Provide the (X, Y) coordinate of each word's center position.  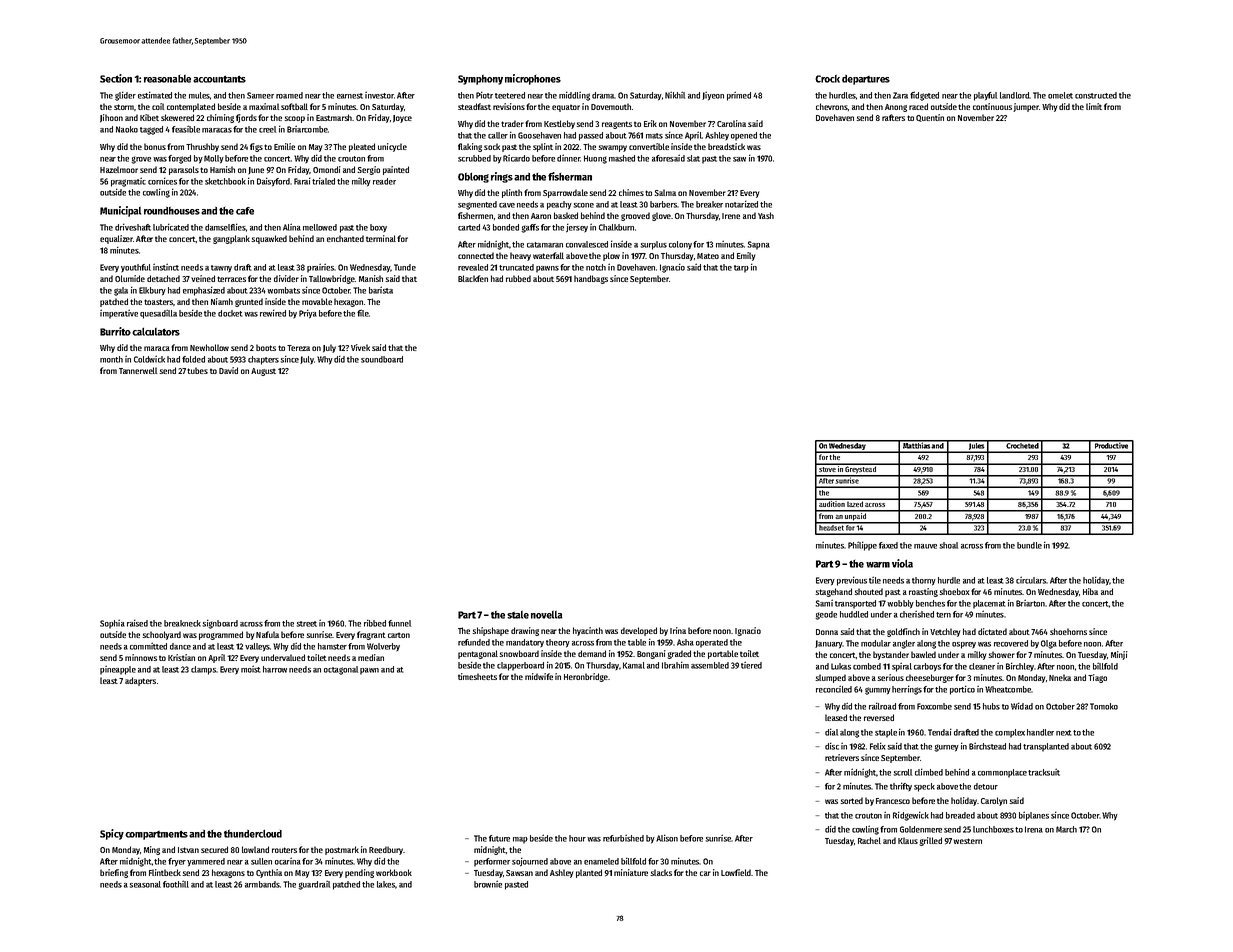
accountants (219, 79)
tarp (741, 269)
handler (1040, 732)
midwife (539, 676)
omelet (1060, 95)
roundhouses (172, 211)
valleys (257, 647)
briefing (114, 873)
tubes (197, 370)
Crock (827, 79)
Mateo (708, 256)
